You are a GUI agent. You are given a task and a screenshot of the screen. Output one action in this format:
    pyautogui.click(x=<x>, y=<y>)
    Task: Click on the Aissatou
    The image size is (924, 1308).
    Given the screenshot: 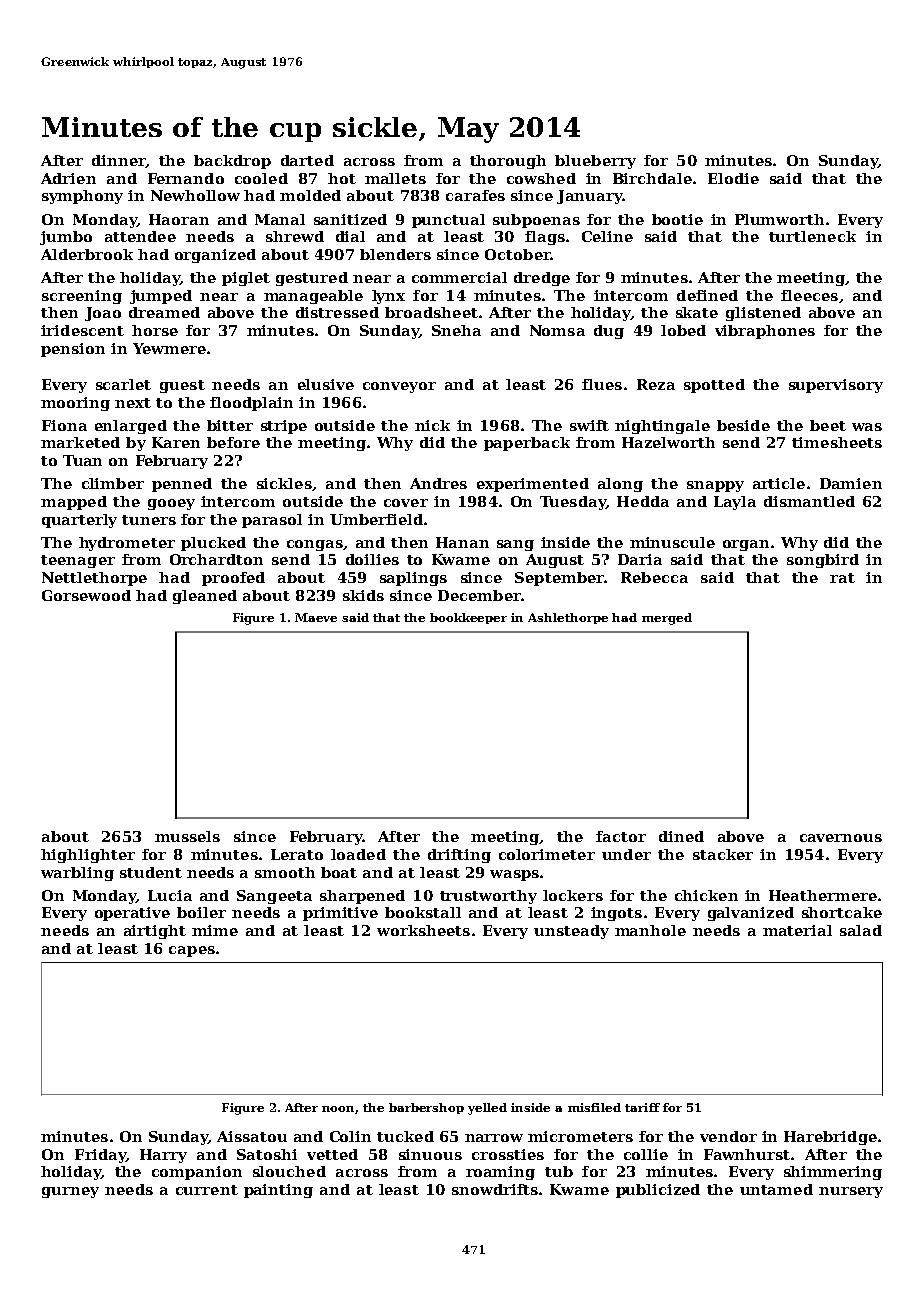 What is the action you would take?
    pyautogui.click(x=252, y=1136)
